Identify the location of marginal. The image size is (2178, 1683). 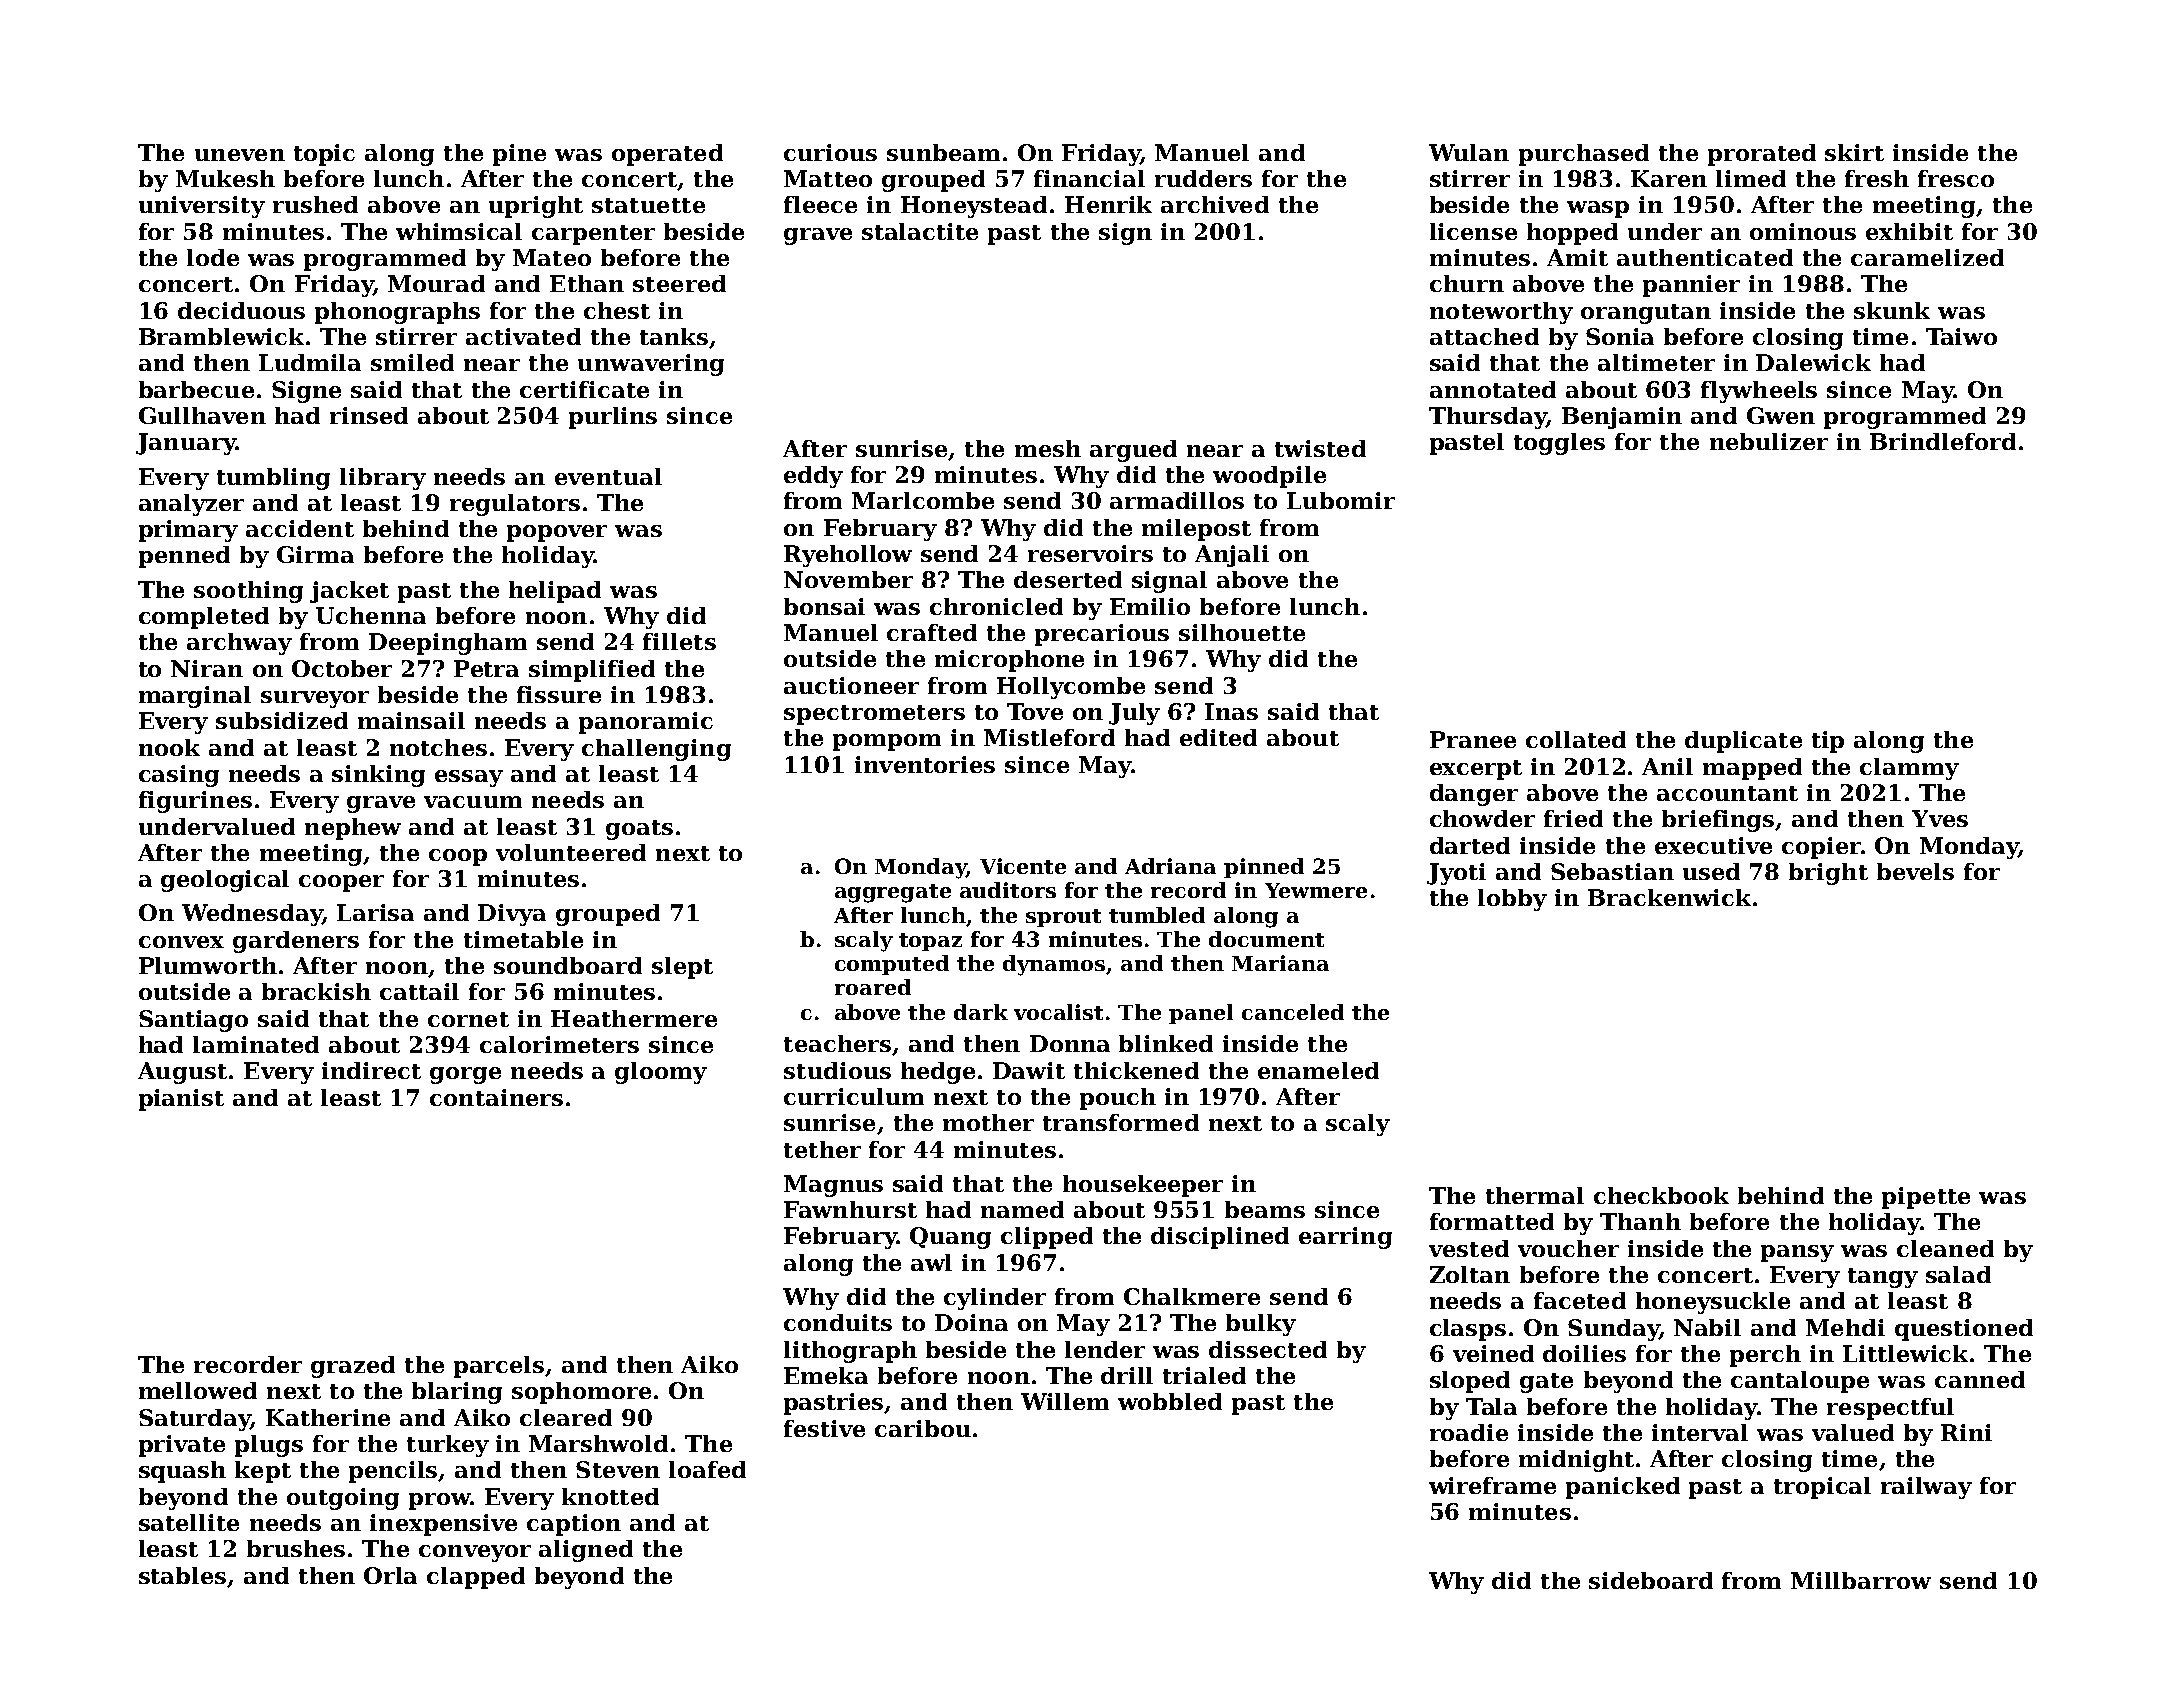
(195, 697).
